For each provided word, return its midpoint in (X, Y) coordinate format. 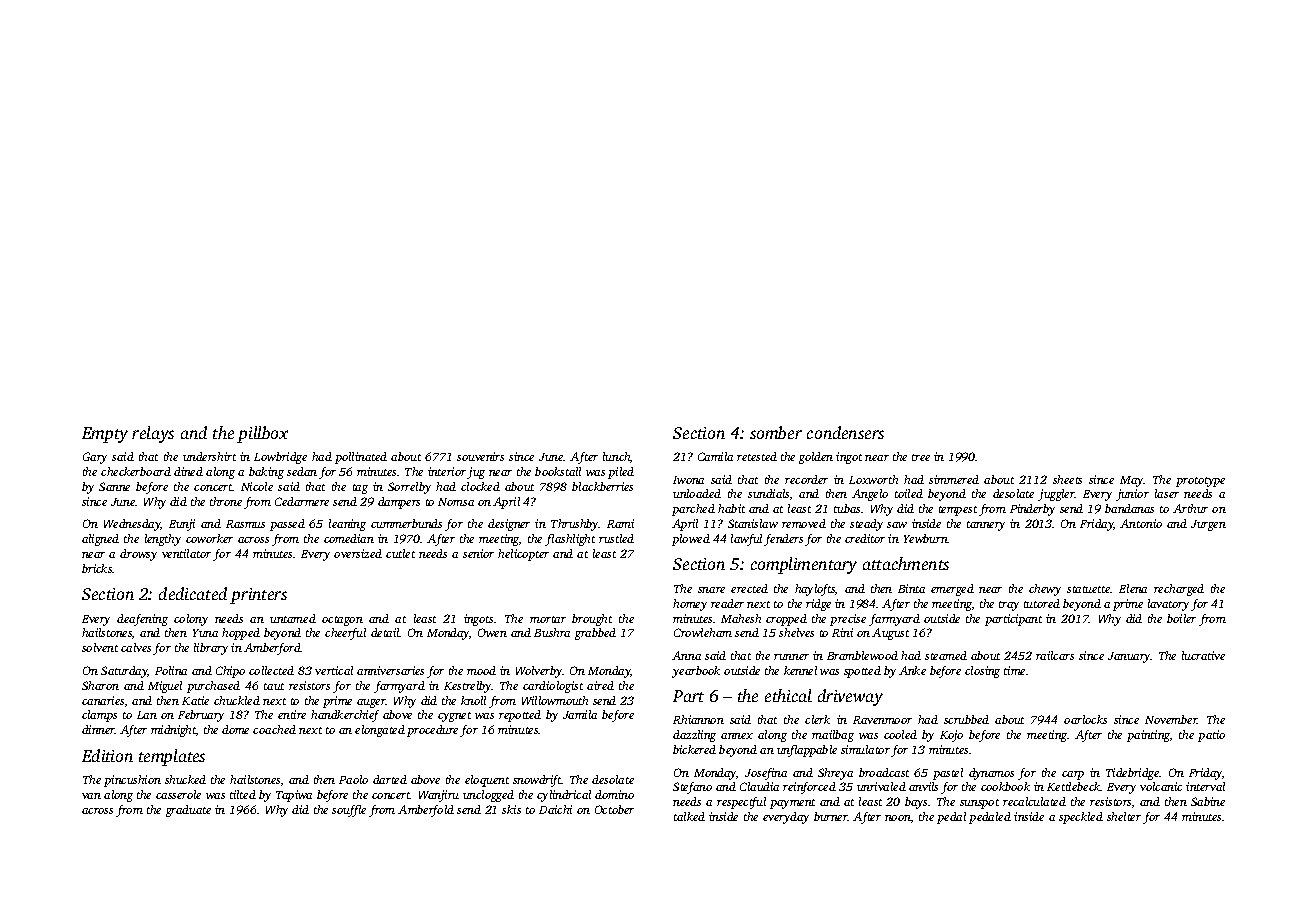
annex (737, 736)
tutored (1042, 603)
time (1014, 670)
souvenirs (480, 456)
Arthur (1190, 508)
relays (153, 434)
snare (711, 590)
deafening (142, 620)
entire (292, 714)
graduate (188, 811)
